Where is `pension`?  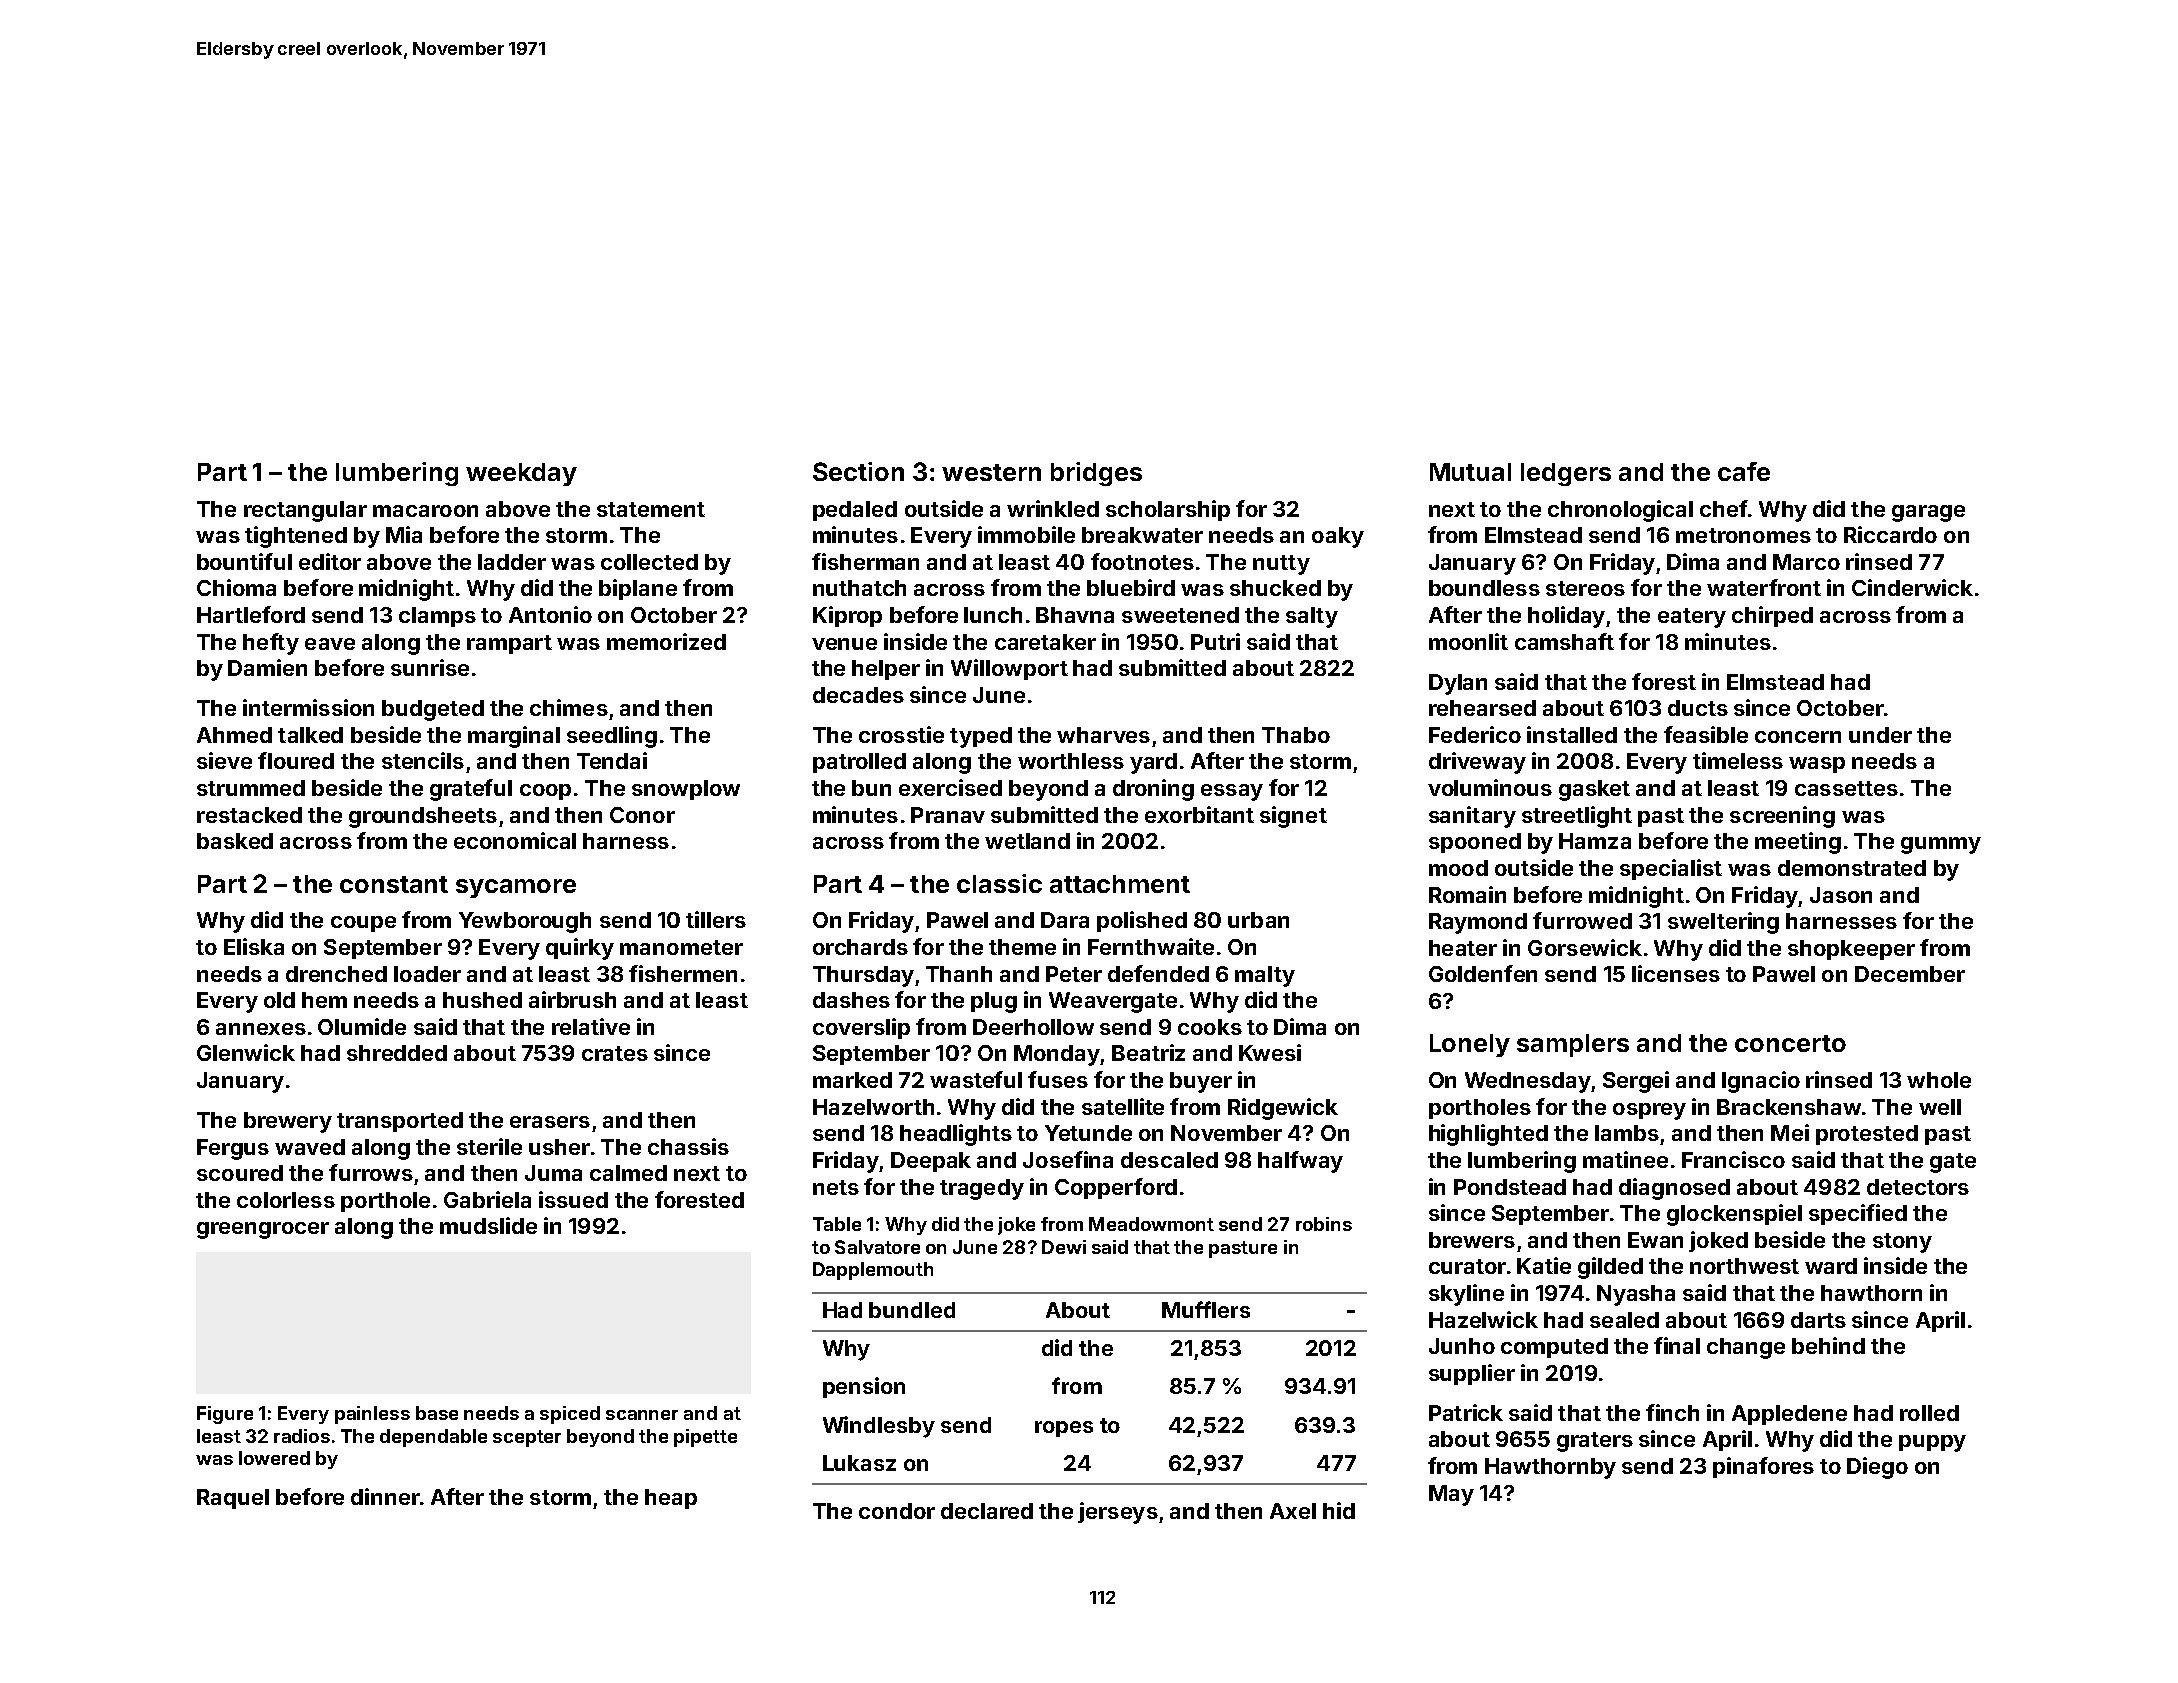 pension is located at coordinates (864, 1387).
